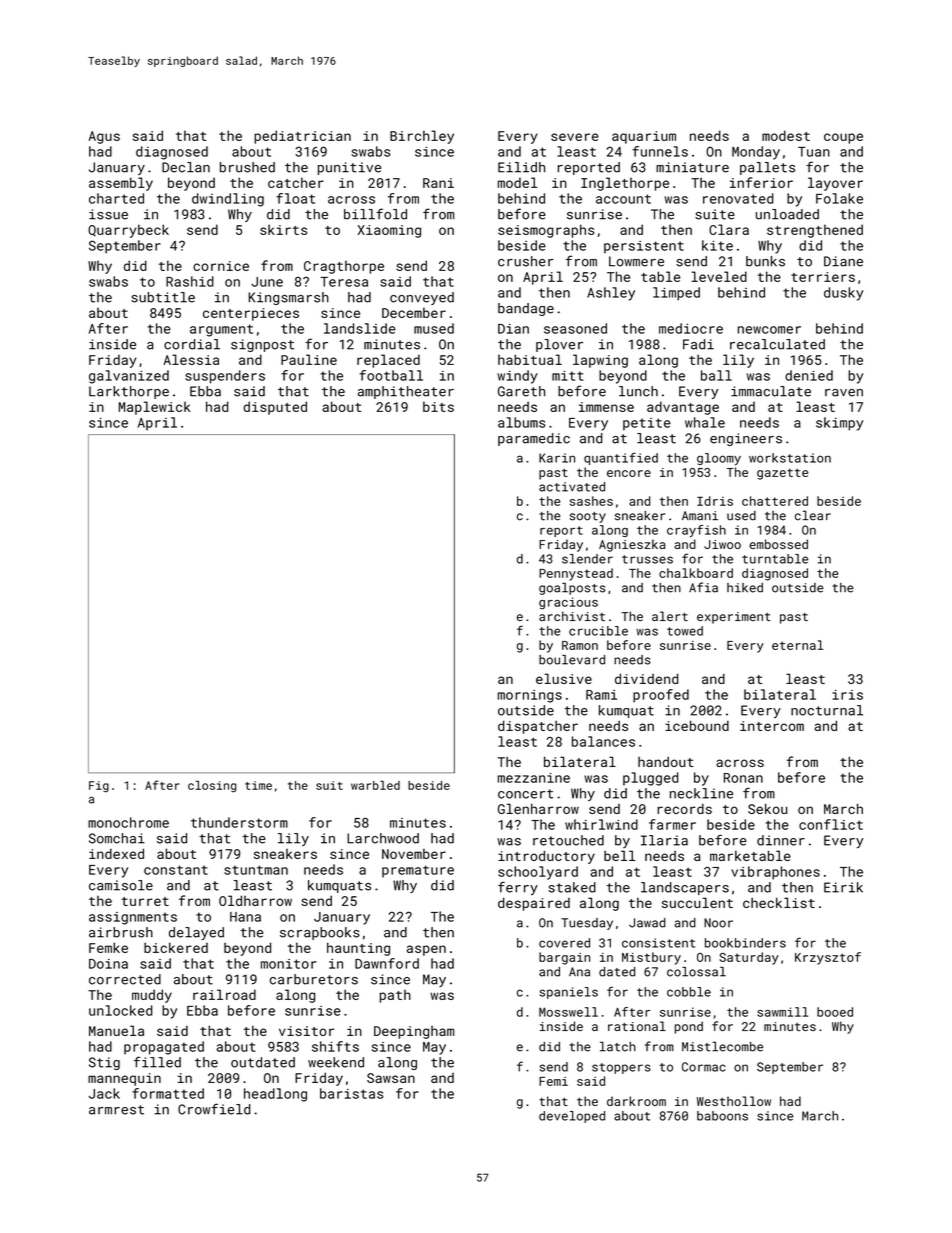 The width and height of the screenshot is (952, 1233). What do you see at coordinates (358, 949) in the screenshot?
I see `haunting` at bounding box center [358, 949].
